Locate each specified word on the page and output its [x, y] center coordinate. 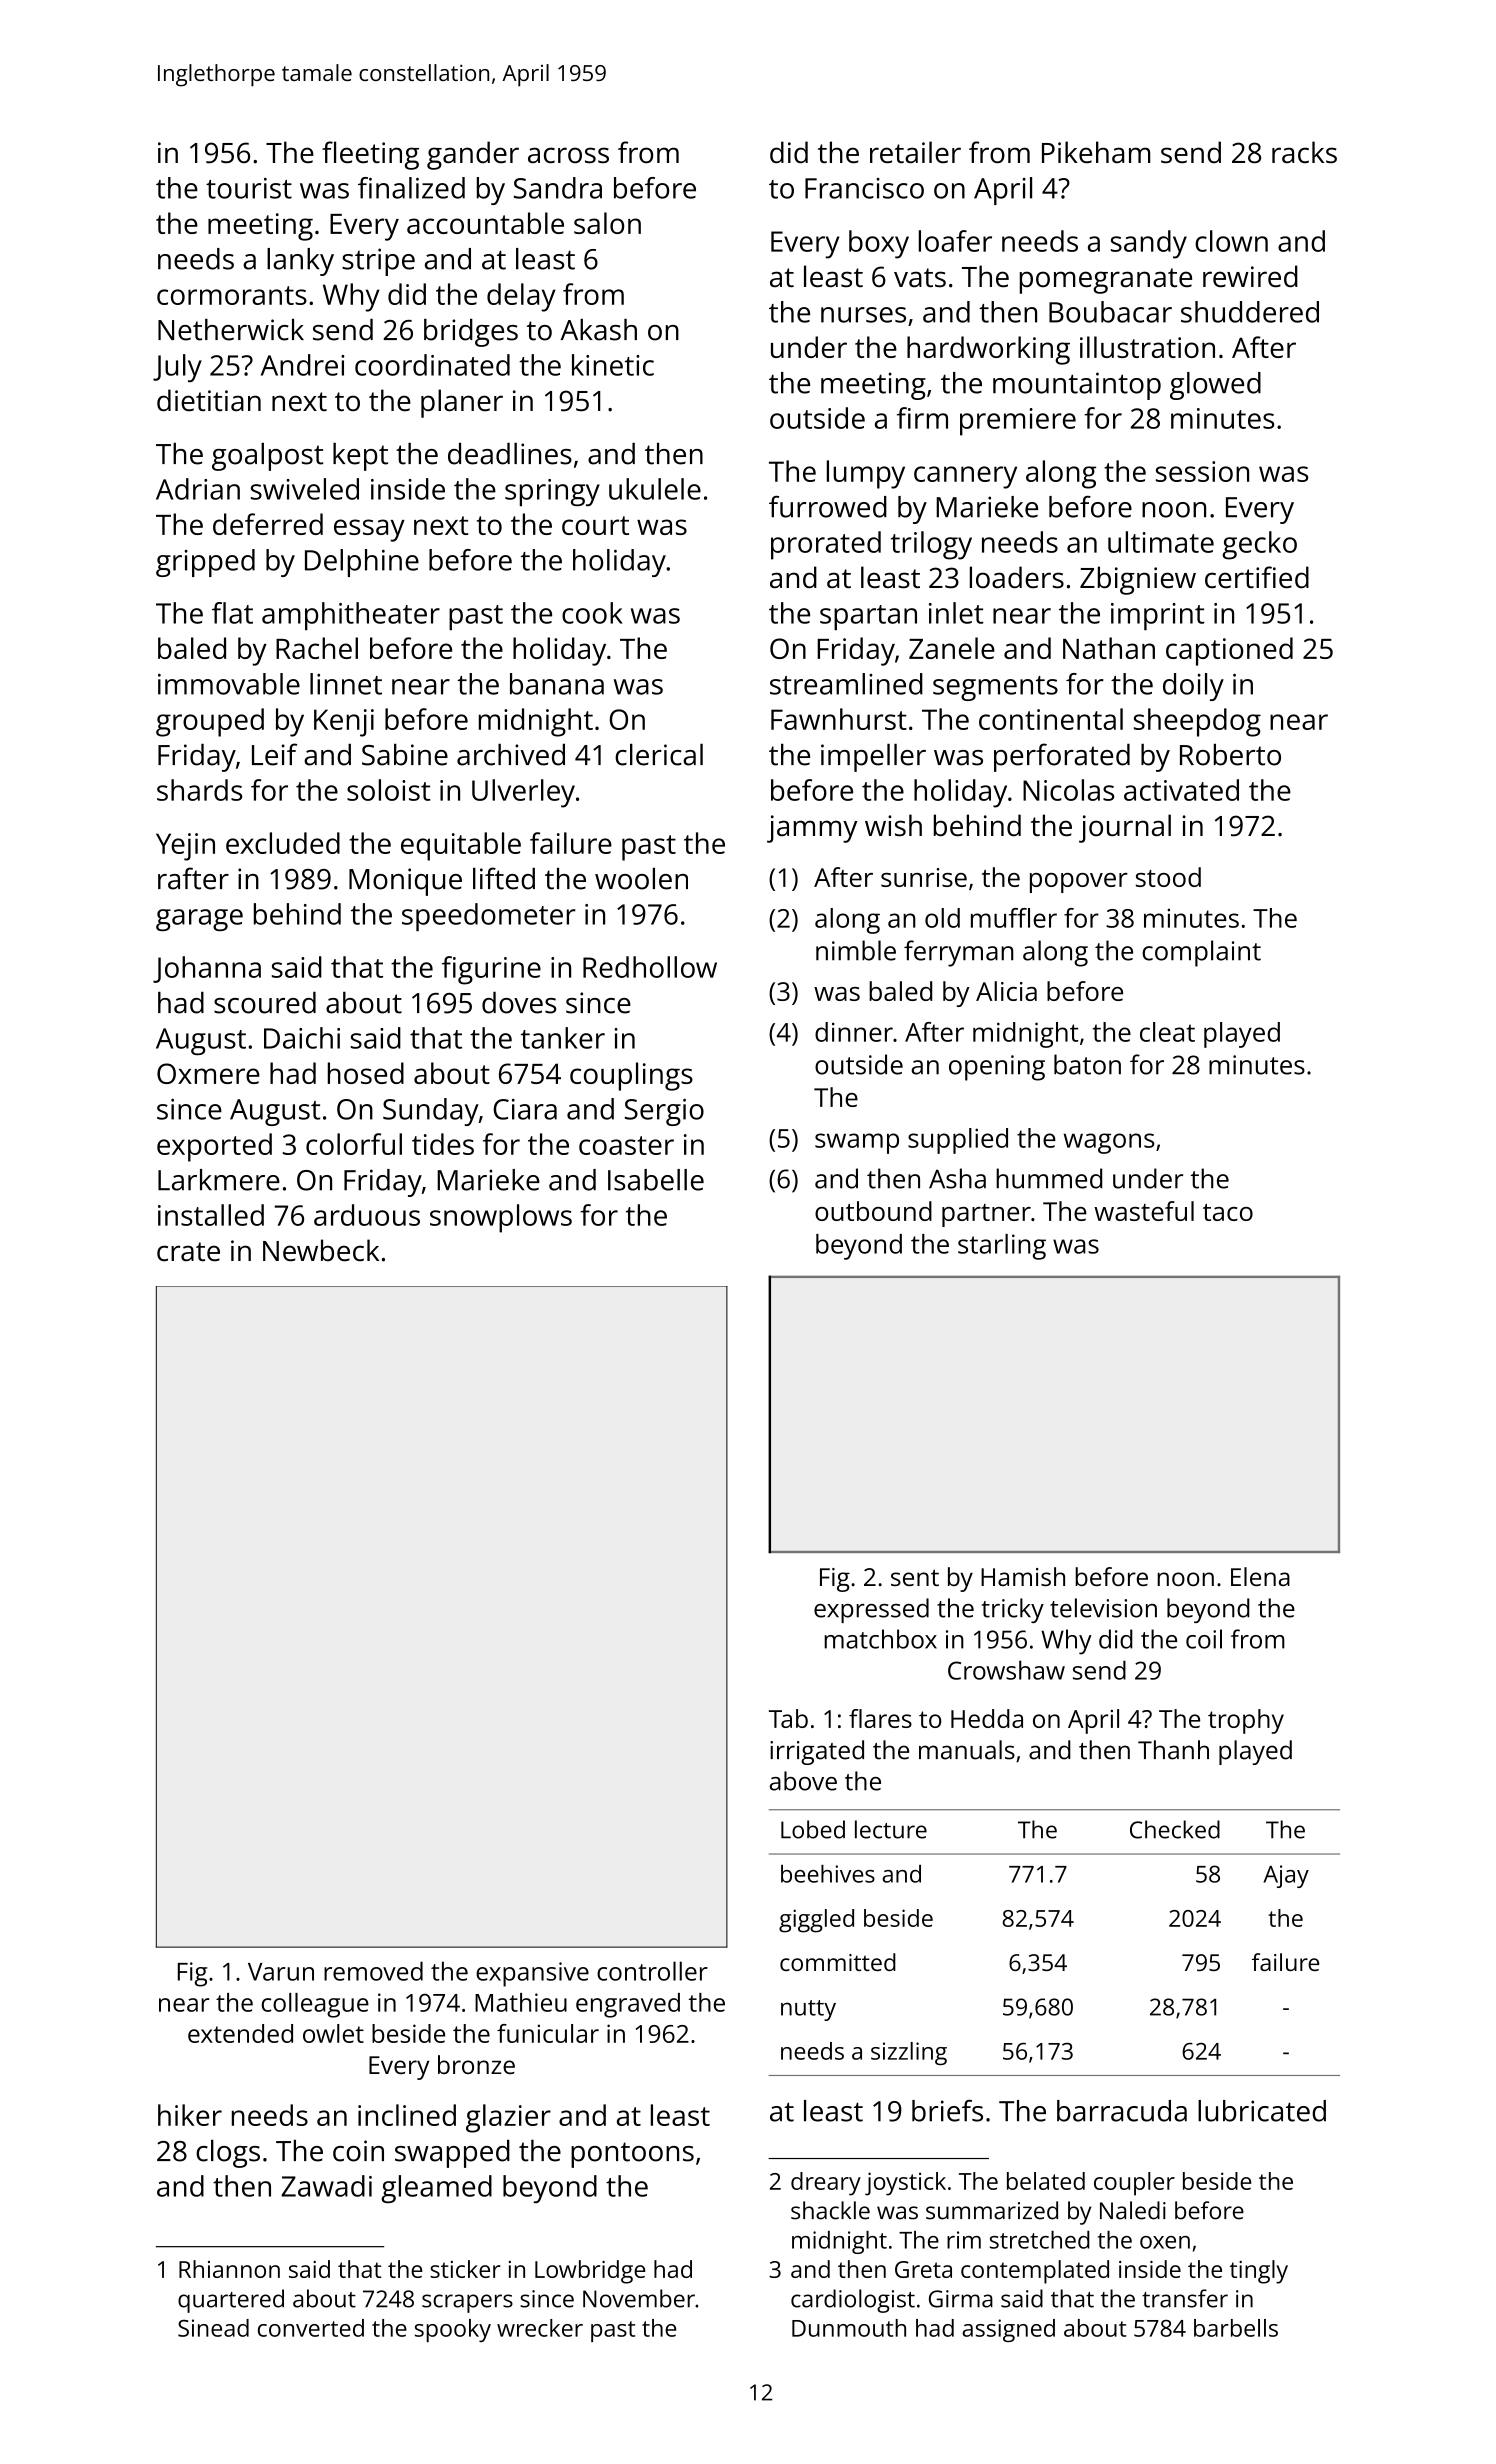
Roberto [1230, 755]
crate [188, 1252]
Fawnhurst [839, 719]
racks [1304, 152]
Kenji [344, 723]
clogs [228, 2154]
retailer [915, 152]
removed [373, 1971]
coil [1204, 1639]
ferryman [959, 953]
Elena [1260, 1576]
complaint [1201, 953]
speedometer [489, 917]
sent [915, 1577]
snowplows [501, 1218]
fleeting [370, 155]
